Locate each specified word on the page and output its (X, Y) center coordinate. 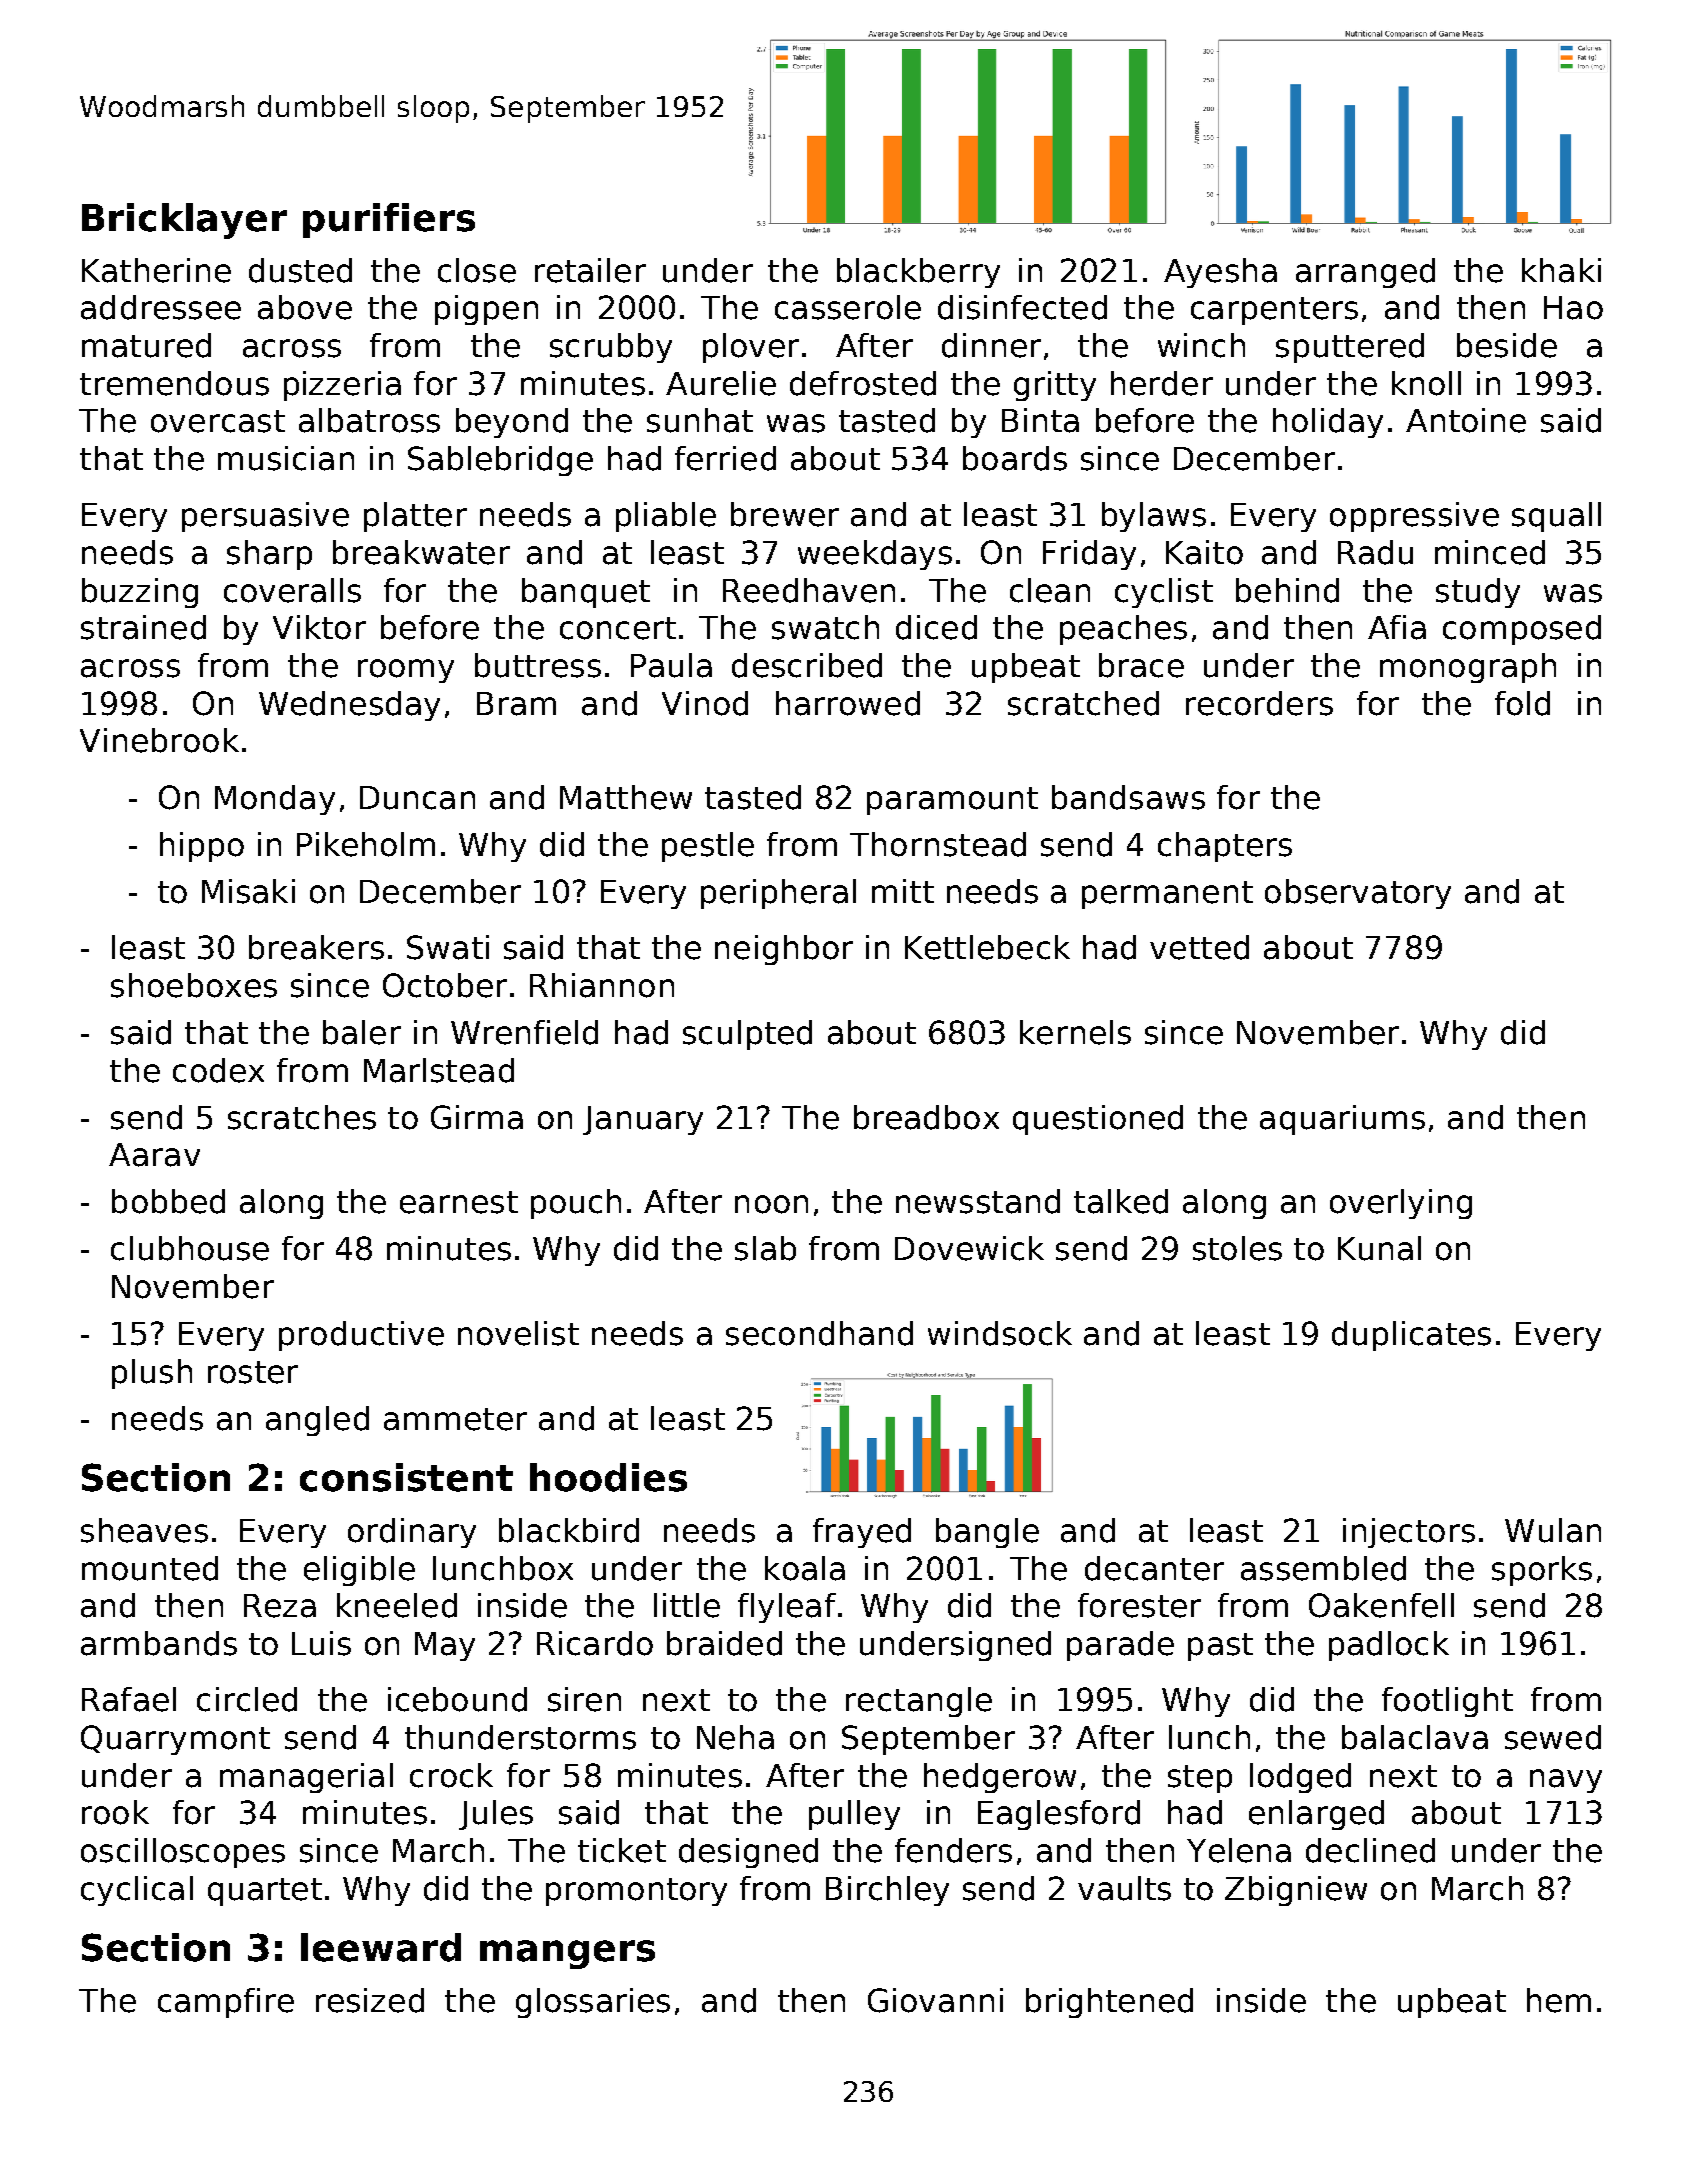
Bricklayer (184, 221)
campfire (226, 2003)
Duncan (417, 798)
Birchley (887, 1891)
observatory (1358, 894)
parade (1120, 1646)
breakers (316, 947)
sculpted (747, 1035)
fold (1522, 703)
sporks (1542, 1571)
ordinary (412, 1533)
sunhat (700, 420)
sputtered (1350, 348)
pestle (708, 847)
